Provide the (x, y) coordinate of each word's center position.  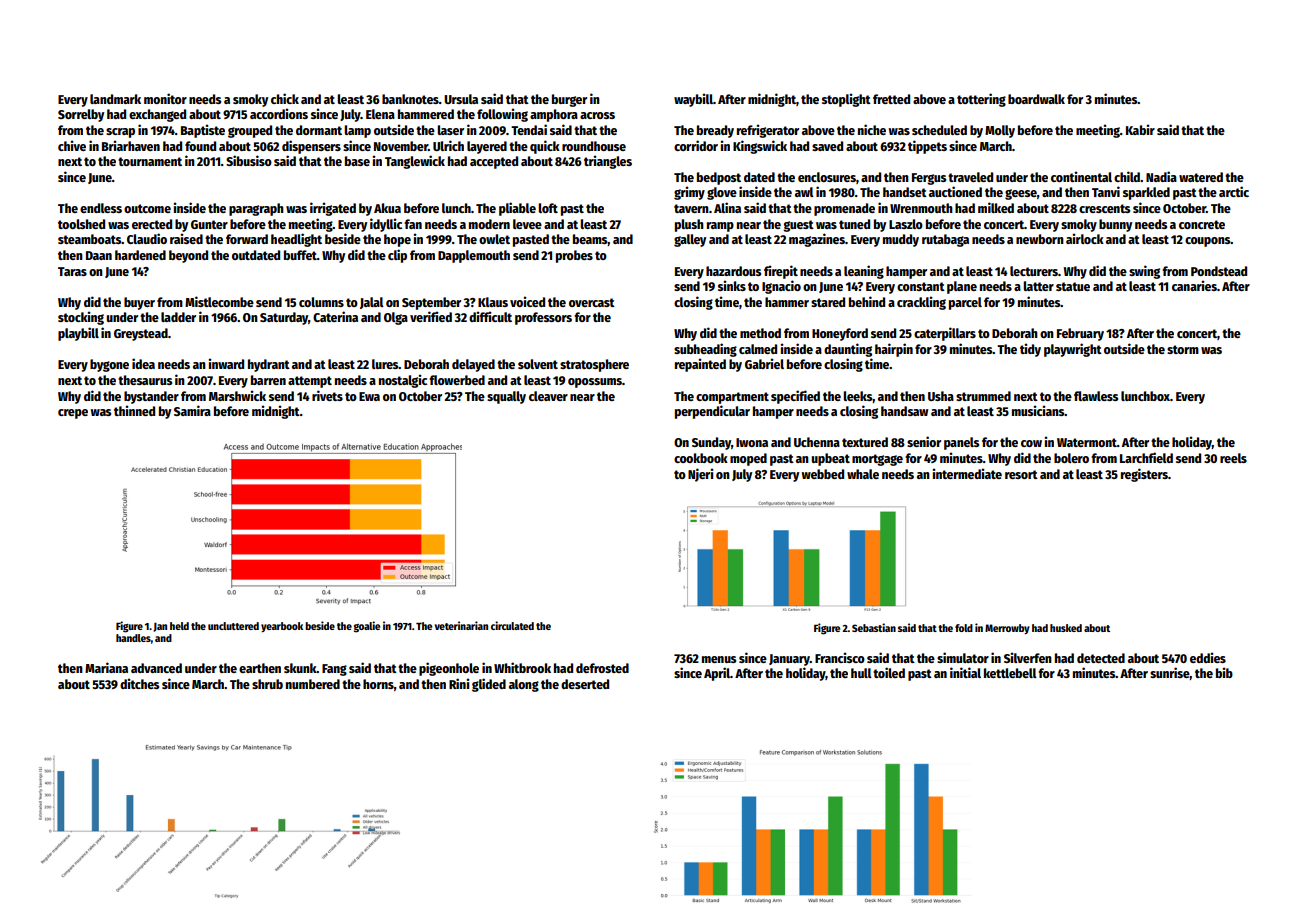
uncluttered (233, 626)
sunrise (1170, 673)
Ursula (461, 99)
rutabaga (945, 240)
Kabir (1140, 129)
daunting (848, 350)
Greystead (141, 334)
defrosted (602, 668)
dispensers (311, 147)
